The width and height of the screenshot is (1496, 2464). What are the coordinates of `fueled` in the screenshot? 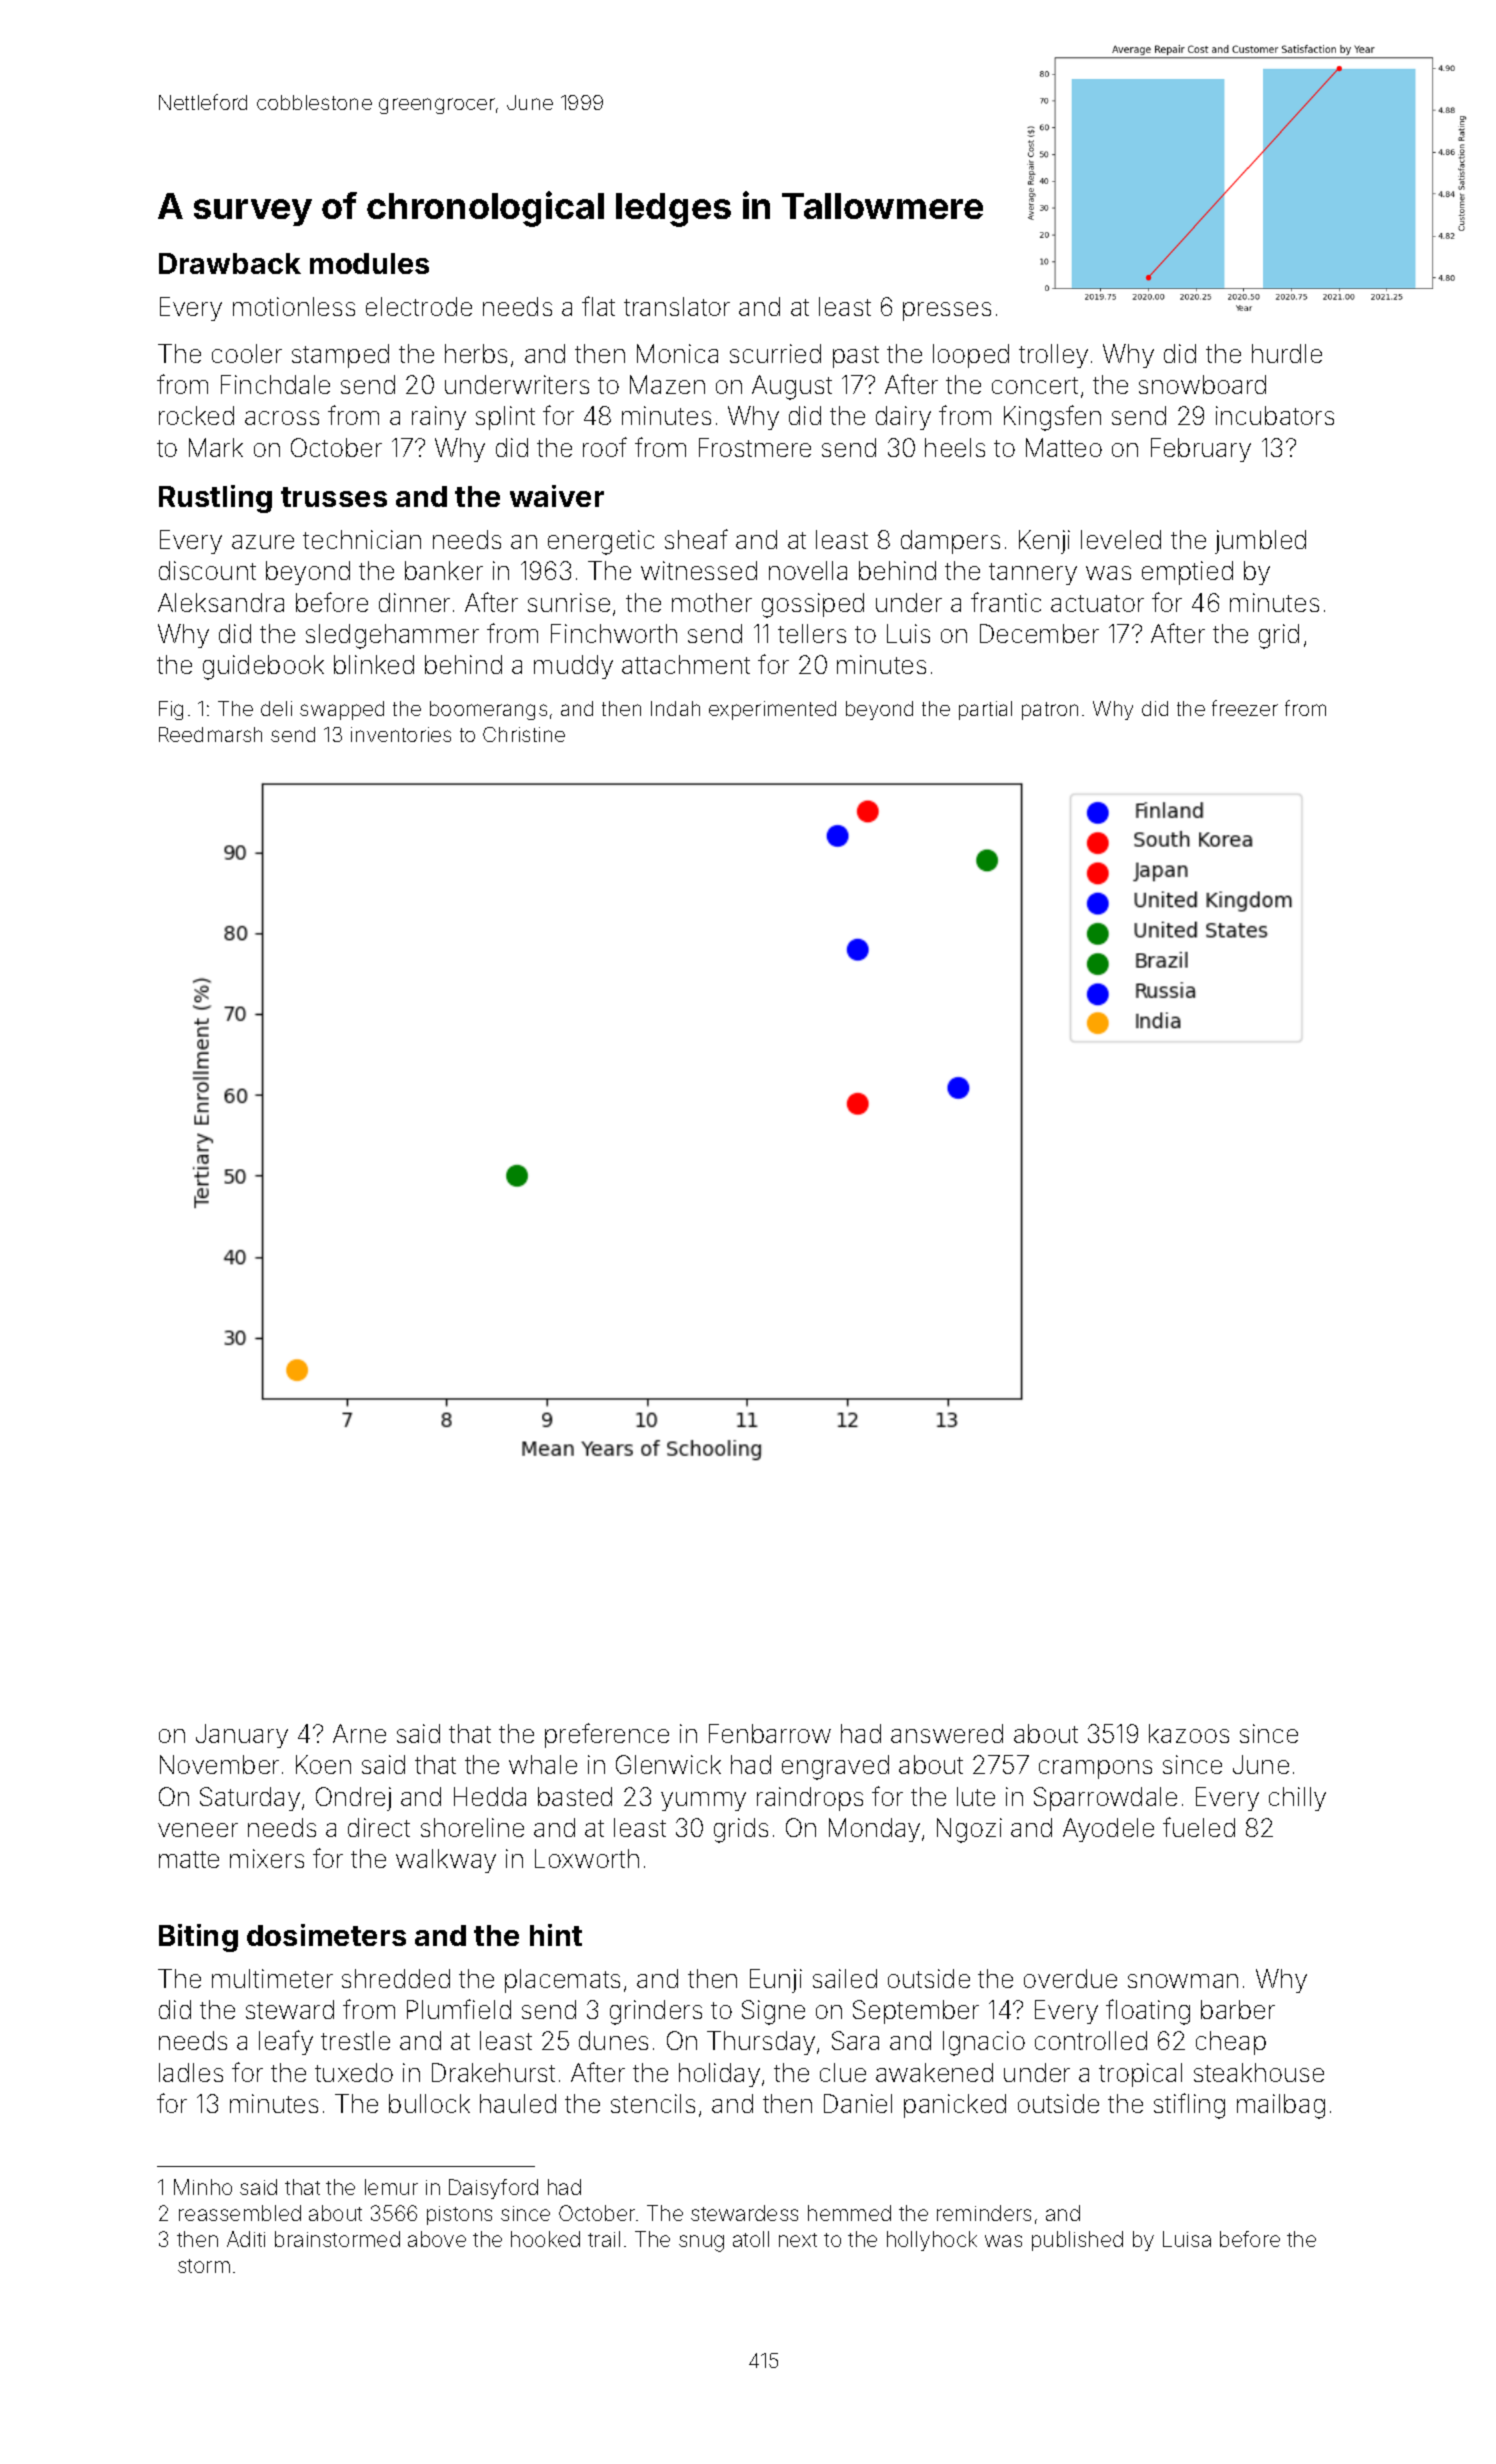 It's located at (1199, 1827).
